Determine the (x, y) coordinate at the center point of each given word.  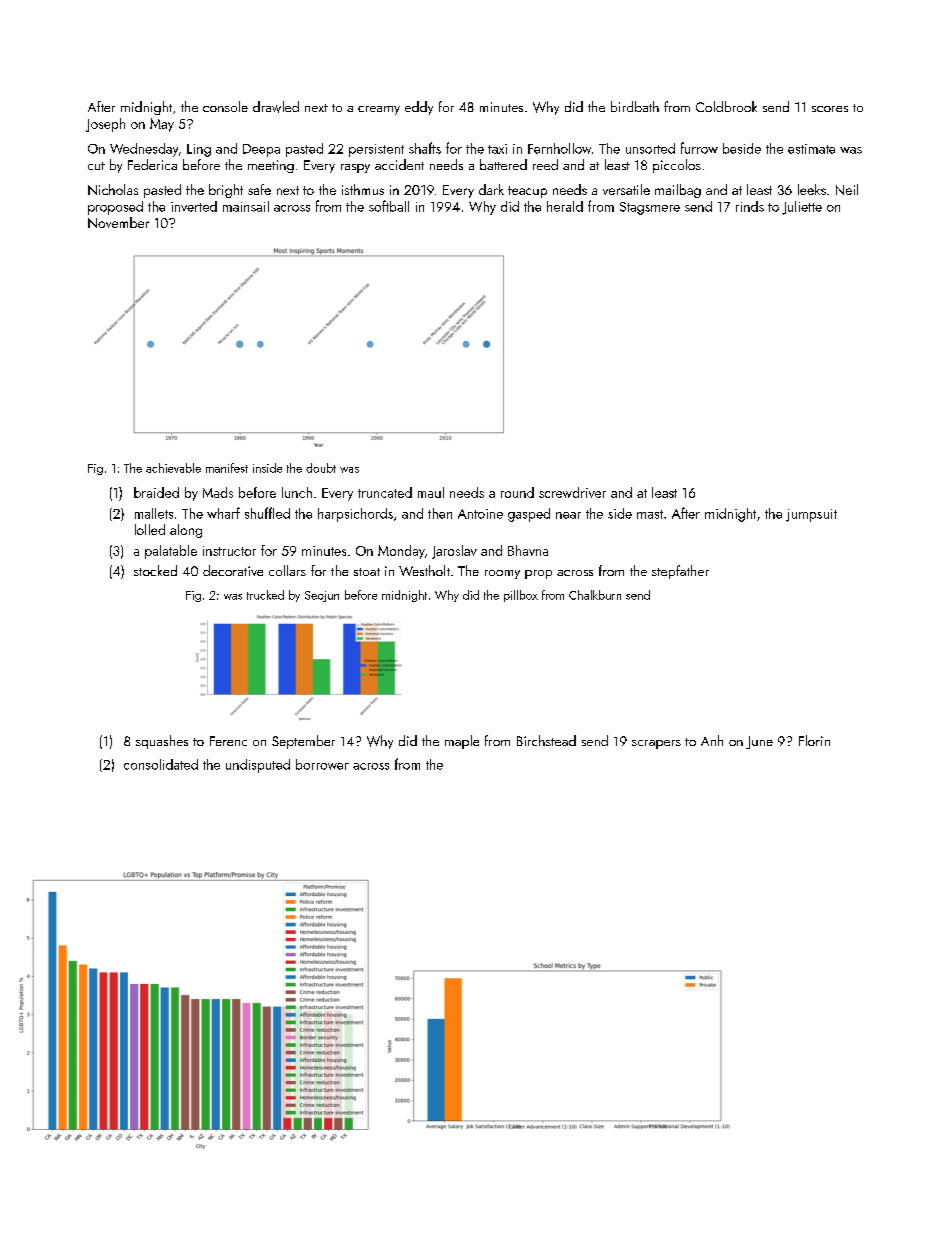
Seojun (322, 596)
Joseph (105, 125)
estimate (811, 149)
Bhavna (528, 550)
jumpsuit (811, 515)
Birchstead (546, 740)
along (186, 531)
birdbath (635, 106)
